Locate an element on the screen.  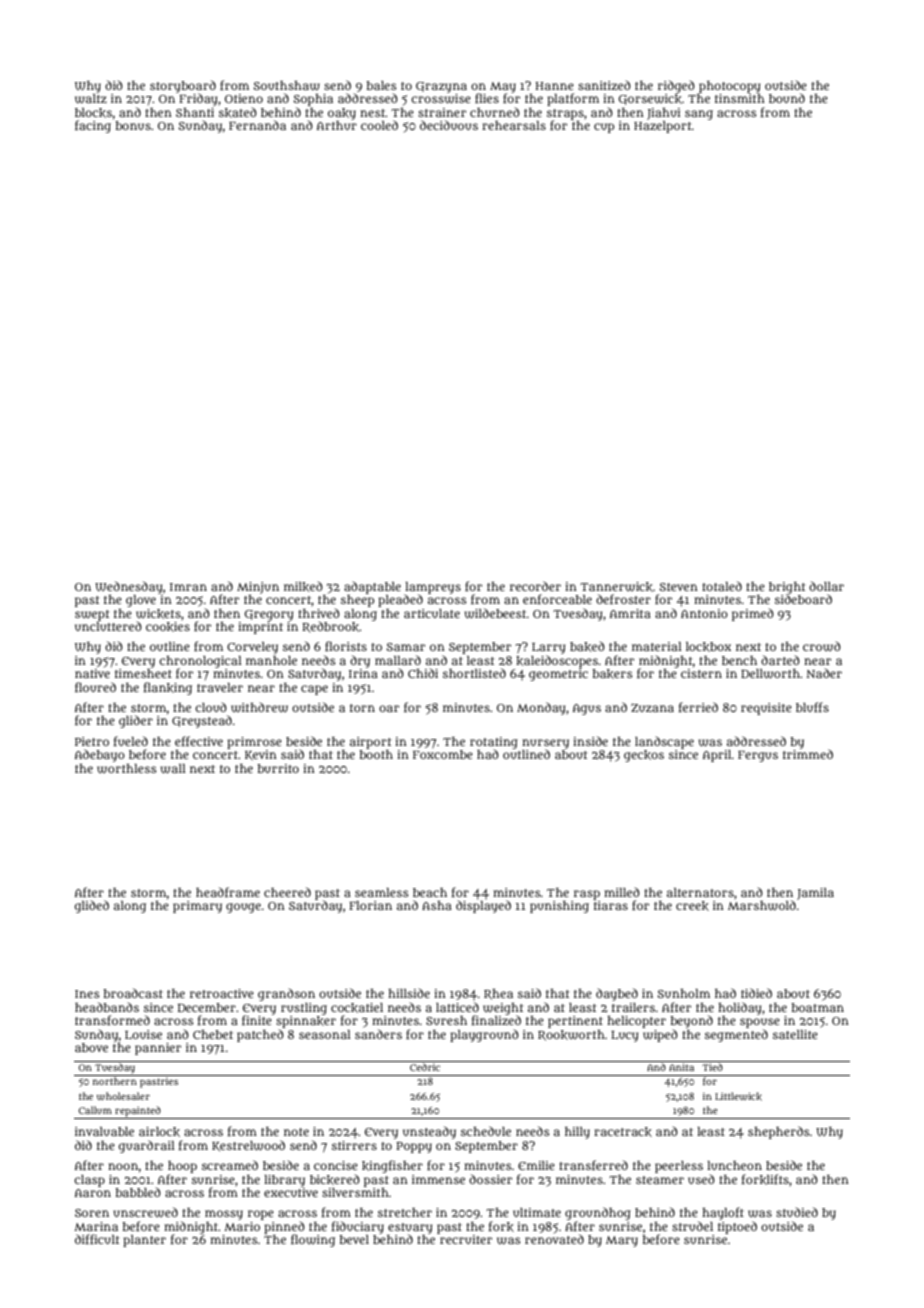
recorder is located at coordinates (535, 586).
